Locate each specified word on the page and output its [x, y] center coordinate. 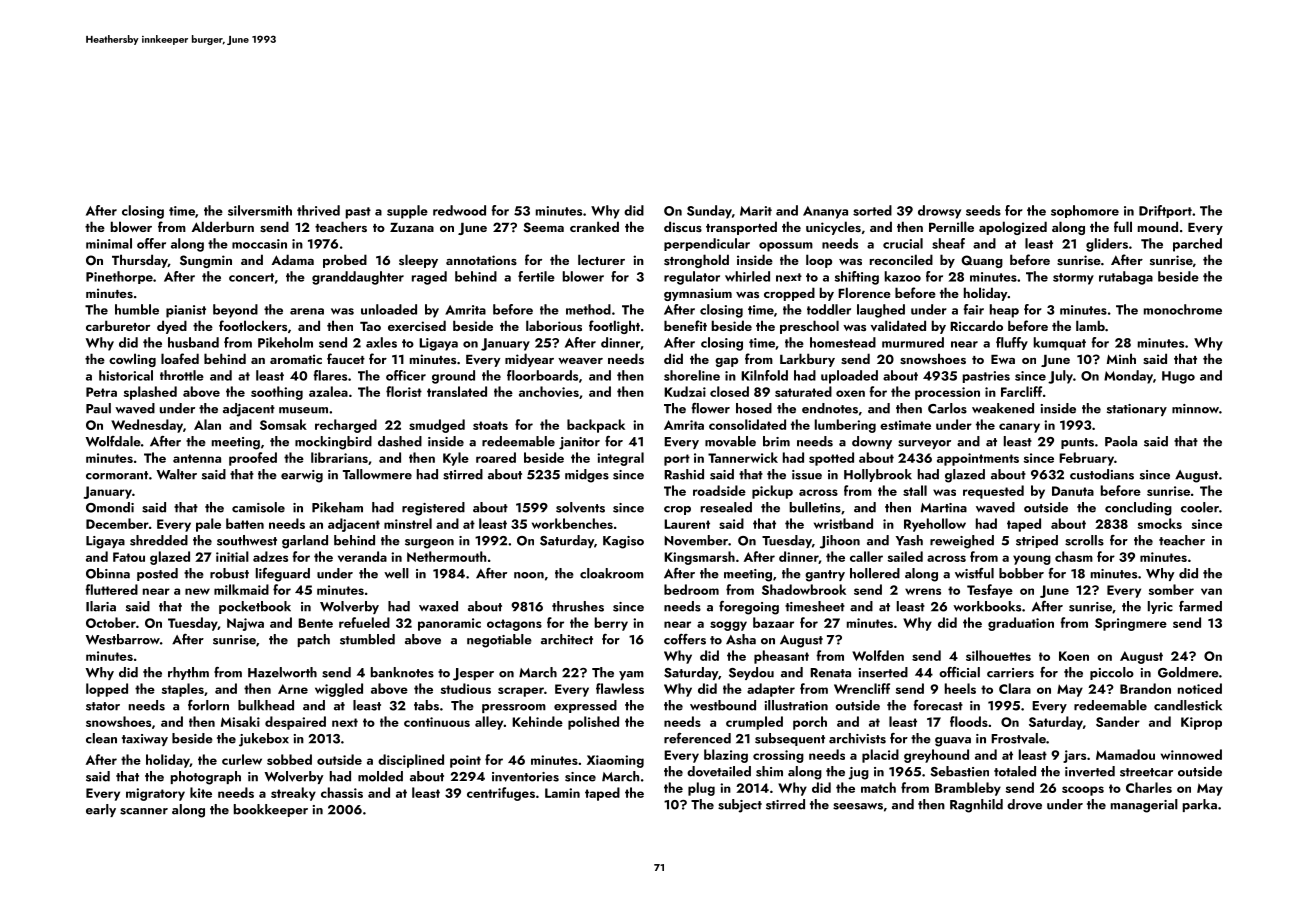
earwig [302, 476]
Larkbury [807, 360]
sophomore [1085, 211]
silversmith [260, 210]
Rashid [684, 474]
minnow [1195, 409]
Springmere [1131, 624]
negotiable [499, 641]
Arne [293, 689]
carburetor [118, 325]
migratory [155, 794]
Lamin [562, 793]
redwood [459, 210]
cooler [1200, 507]
